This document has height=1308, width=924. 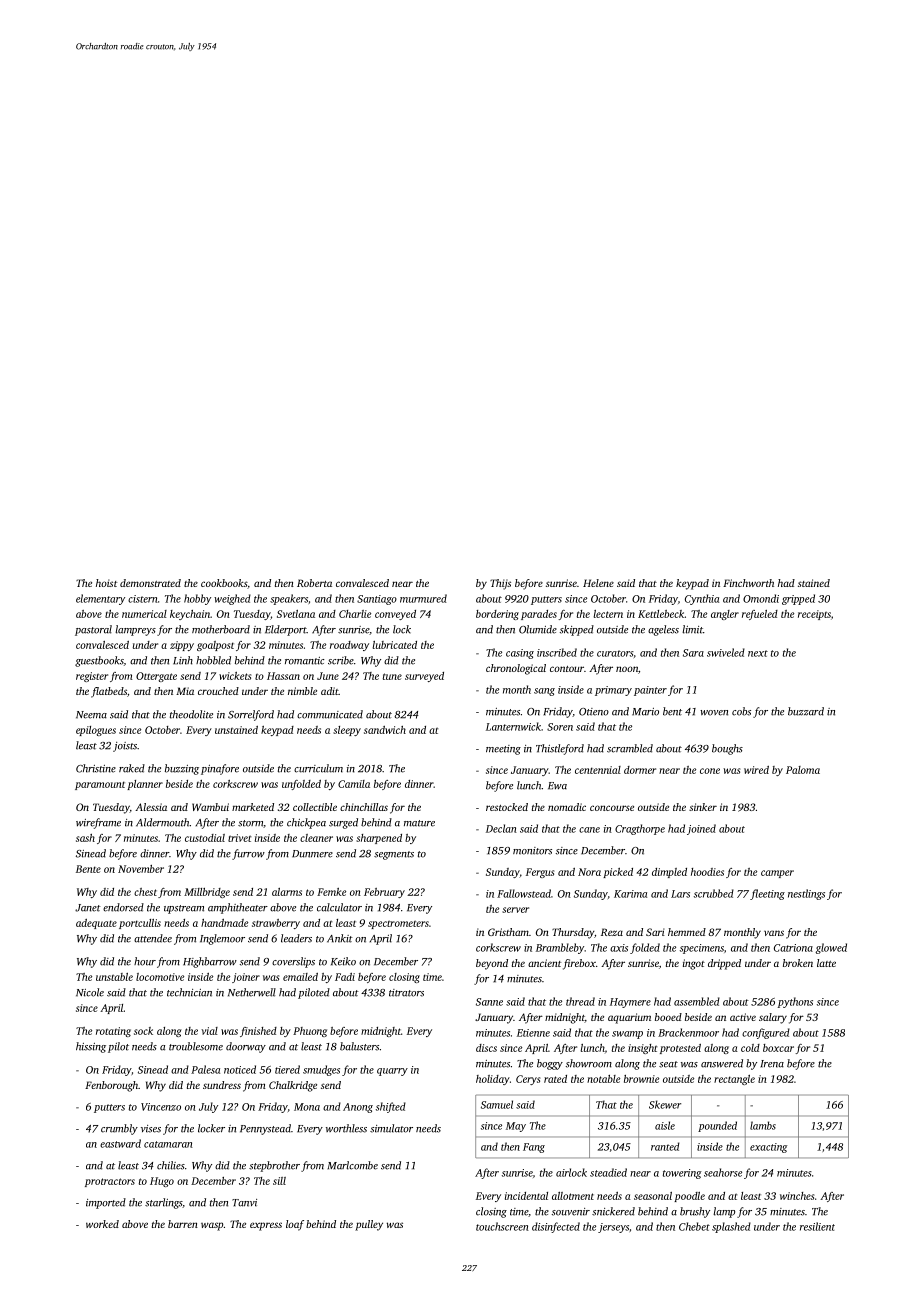 I want to click on joists, so click(x=125, y=747).
